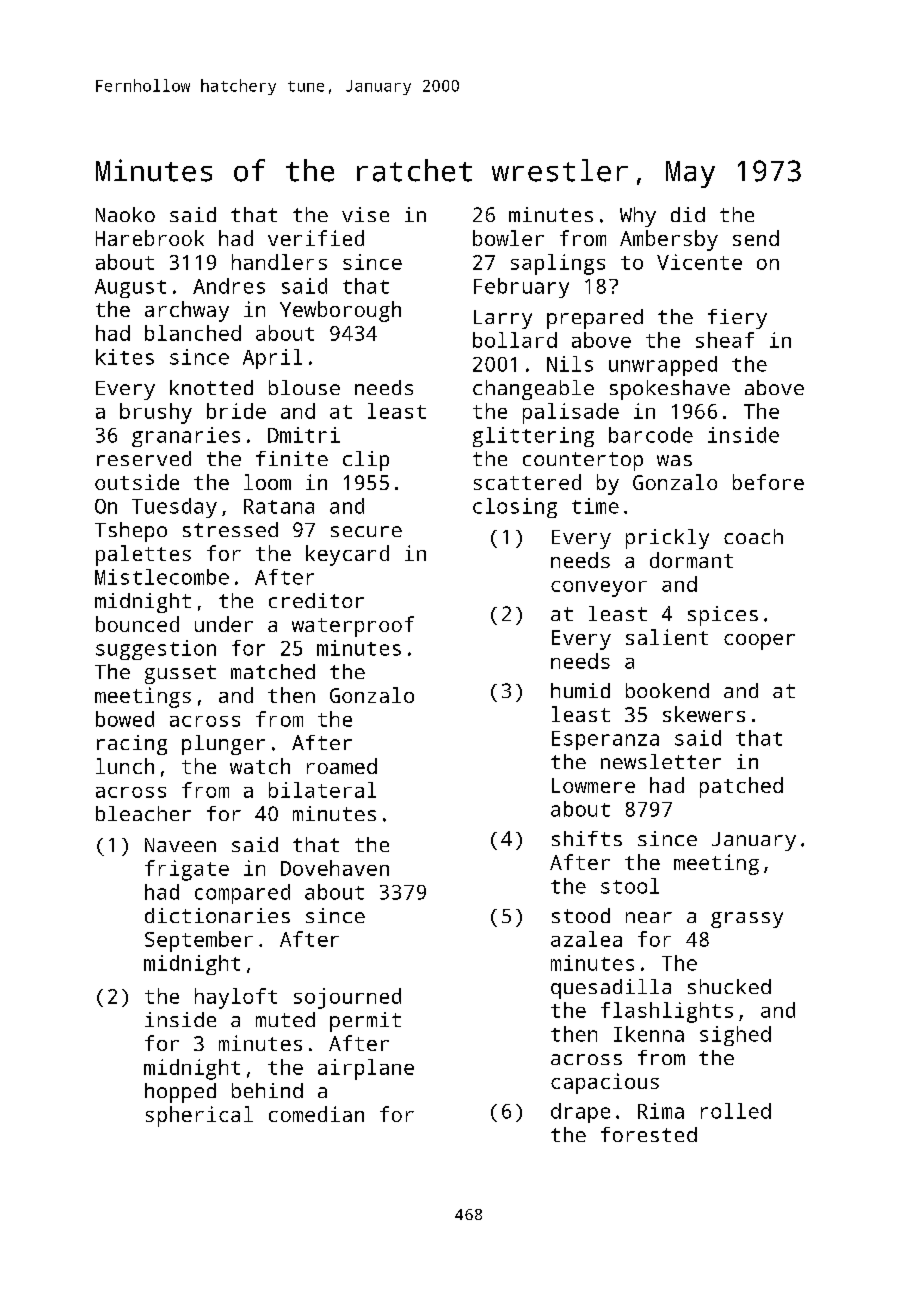 The width and height of the screenshot is (909, 1290). Describe the element at coordinates (316, 1114) in the screenshot. I see `comedian` at that location.
